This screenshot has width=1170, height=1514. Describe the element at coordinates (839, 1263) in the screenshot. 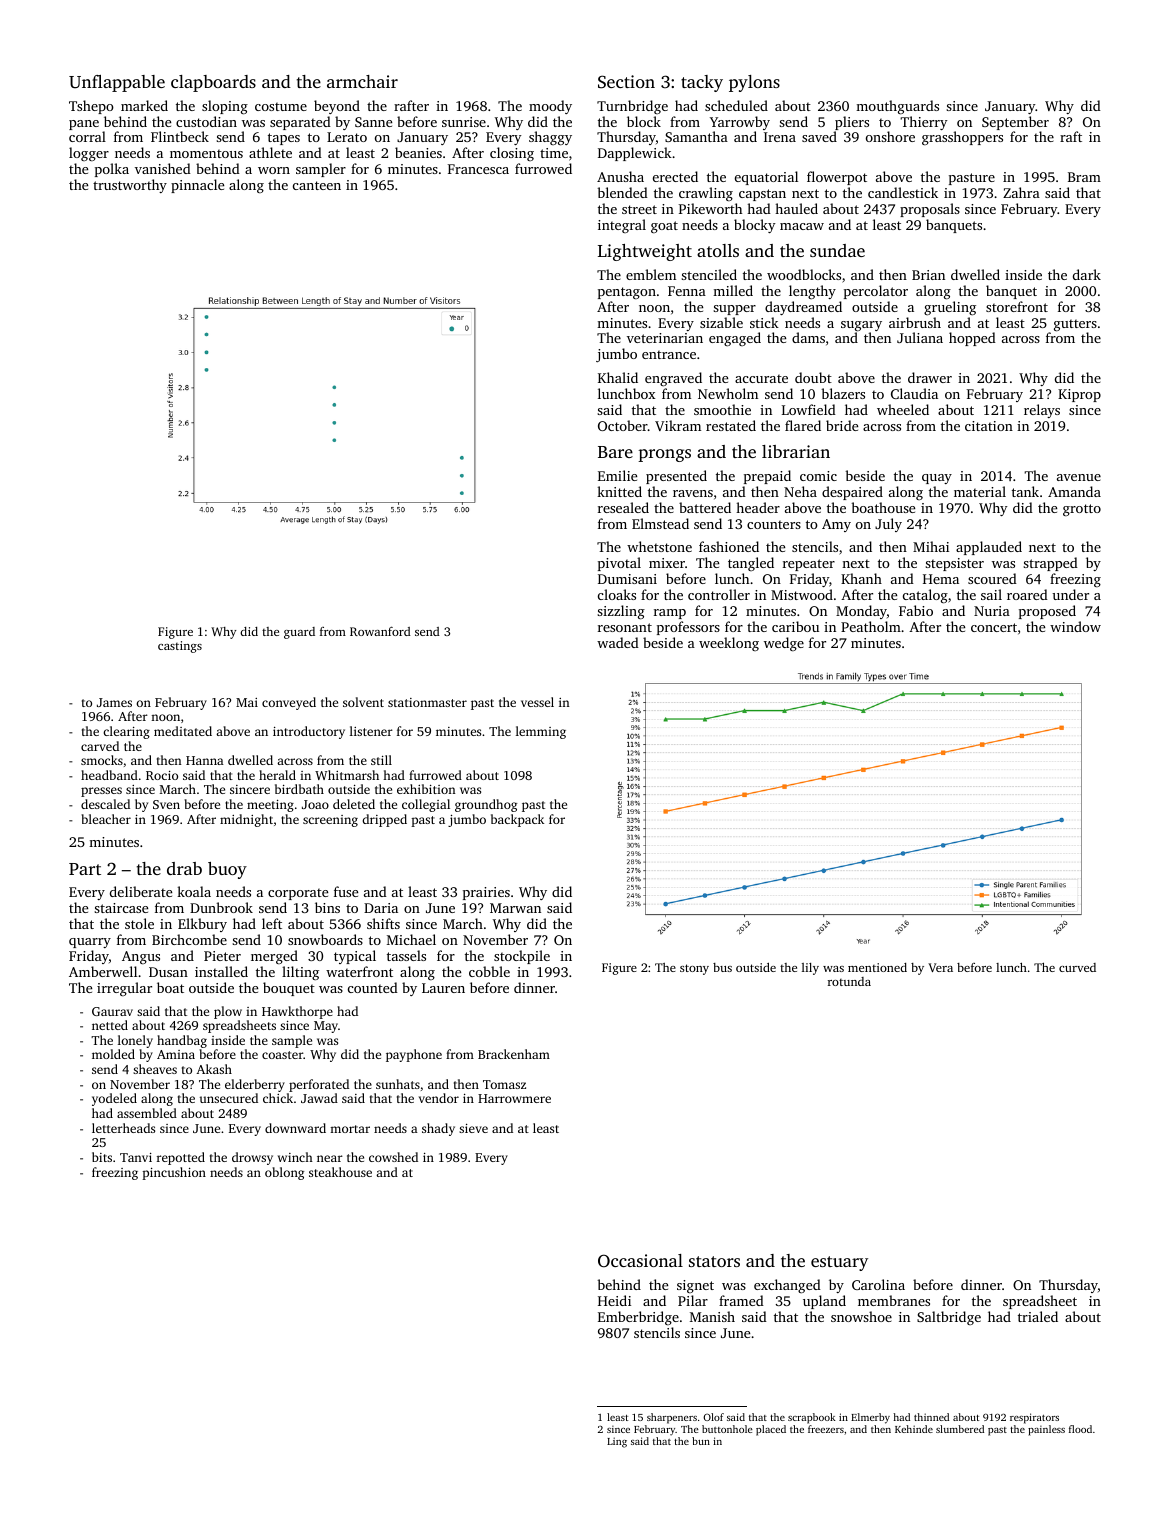

I see `estuary` at that location.
